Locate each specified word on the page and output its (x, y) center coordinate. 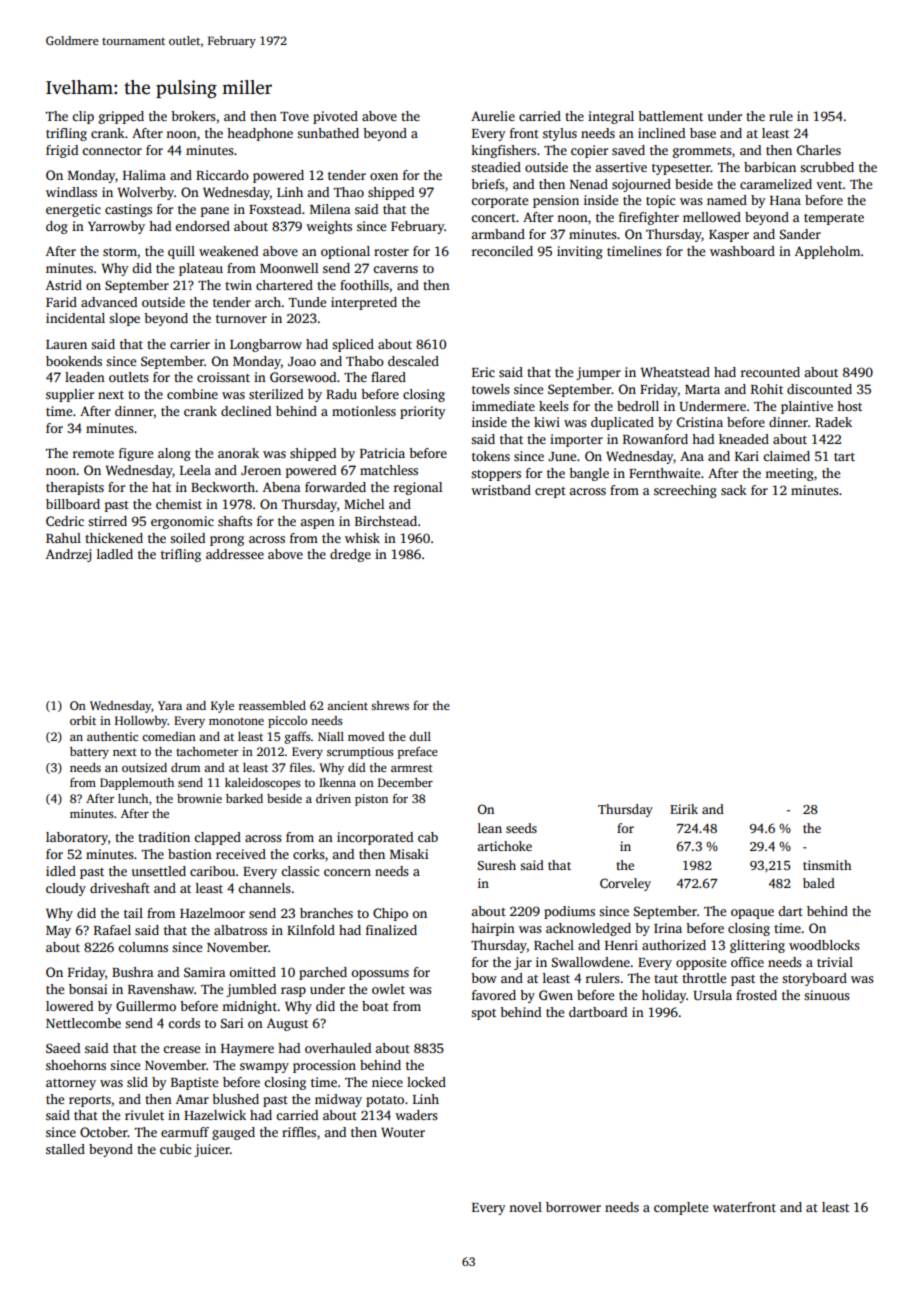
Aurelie (493, 116)
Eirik (684, 809)
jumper (598, 373)
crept (550, 492)
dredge (350, 555)
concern (347, 872)
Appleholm (828, 252)
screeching (685, 491)
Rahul (63, 538)
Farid (61, 302)
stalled (65, 1149)
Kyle (222, 707)
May (58, 932)
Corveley (625, 884)
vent (829, 185)
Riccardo (222, 175)
